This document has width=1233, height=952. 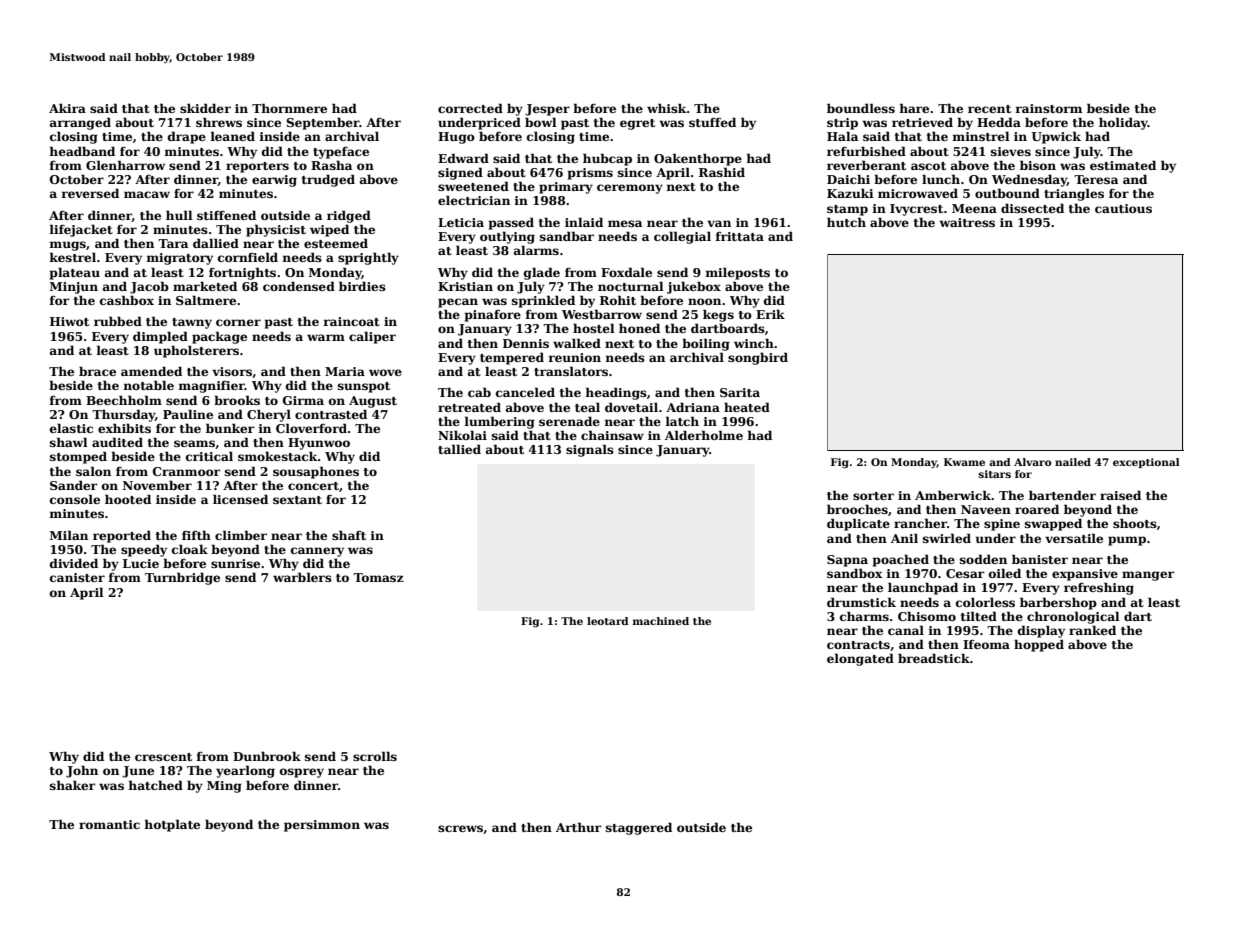 What do you see at coordinates (639, 828) in the document?
I see `staggered` at bounding box center [639, 828].
